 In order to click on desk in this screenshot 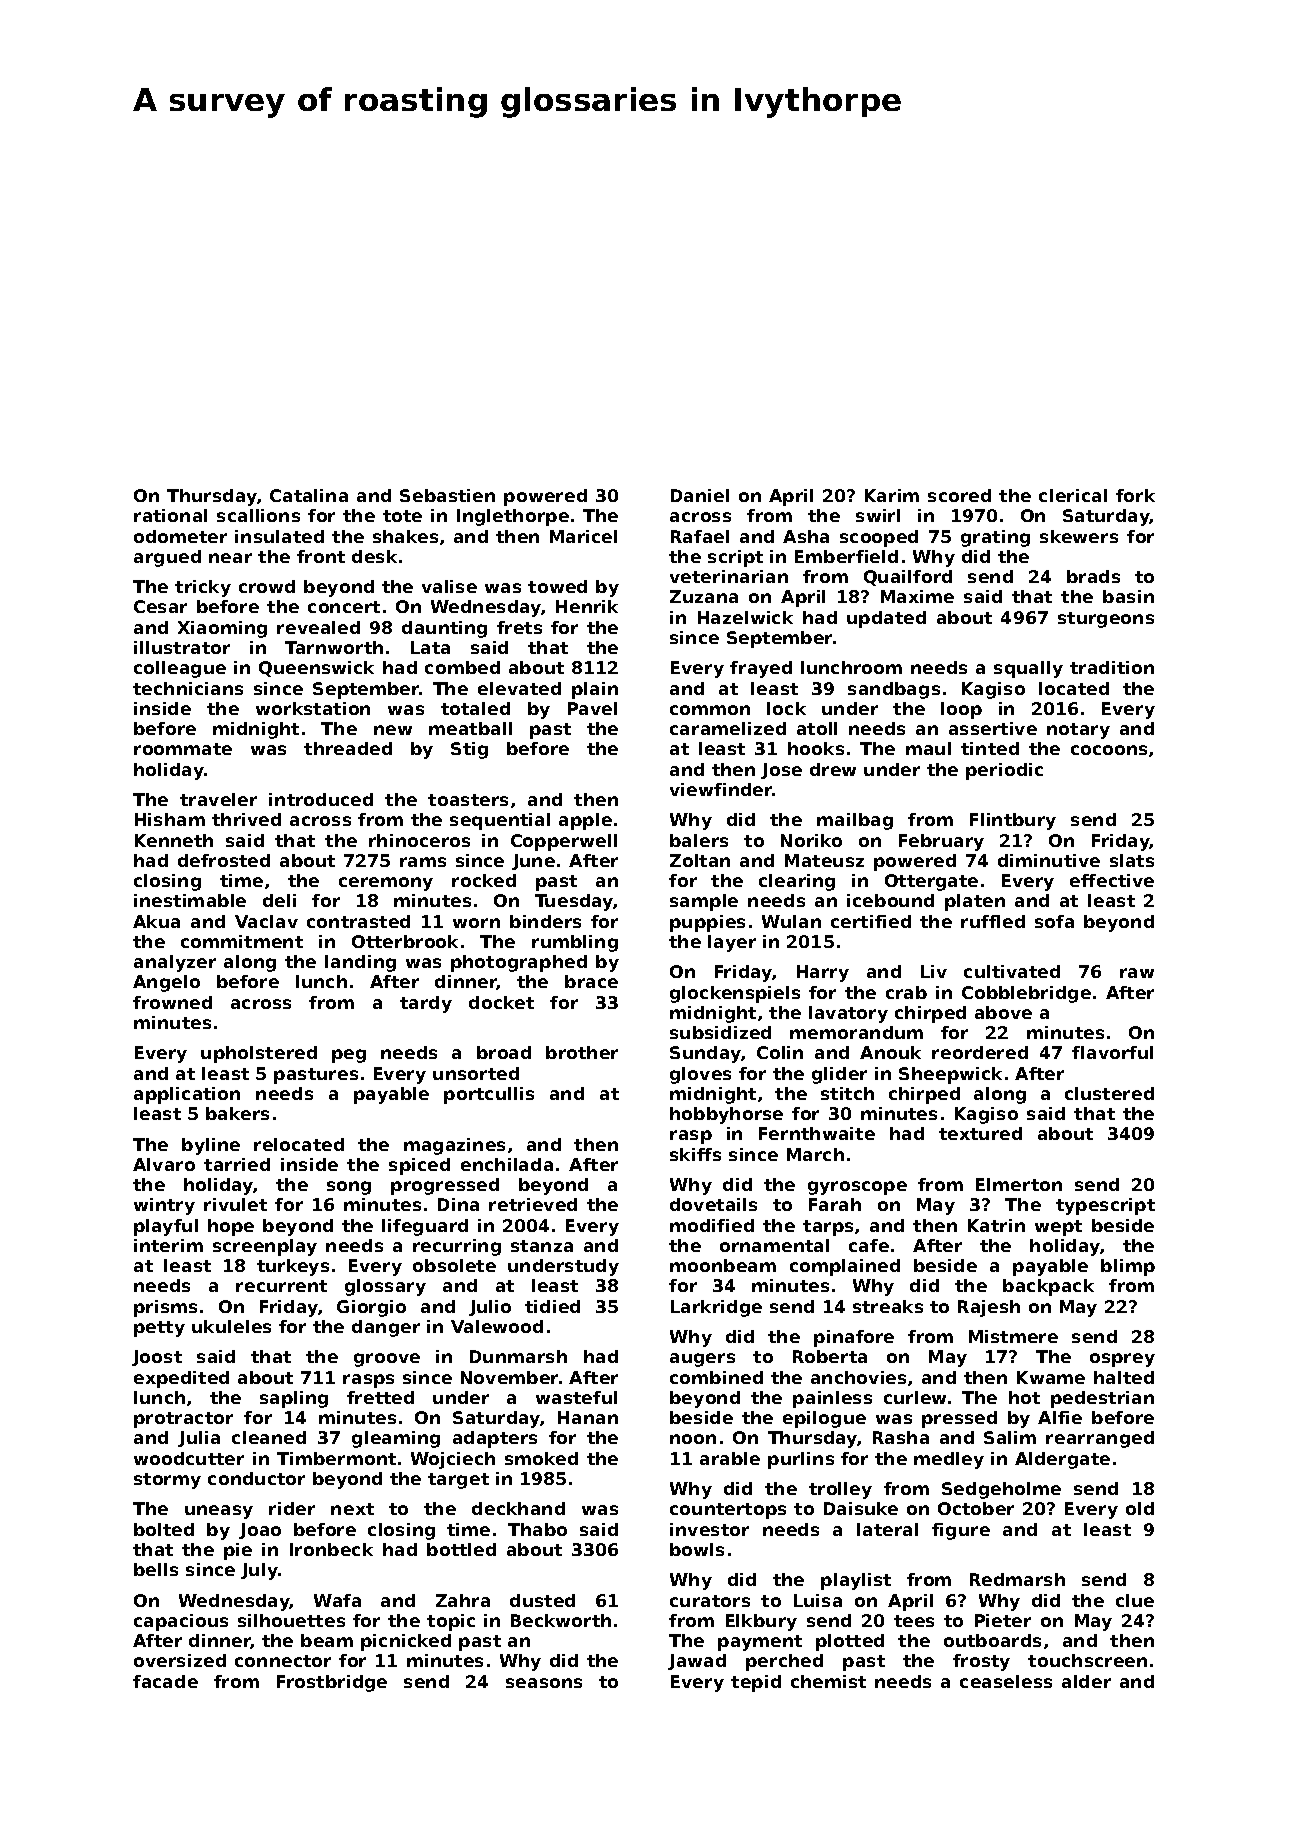, I will do `click(374, 556)`.
